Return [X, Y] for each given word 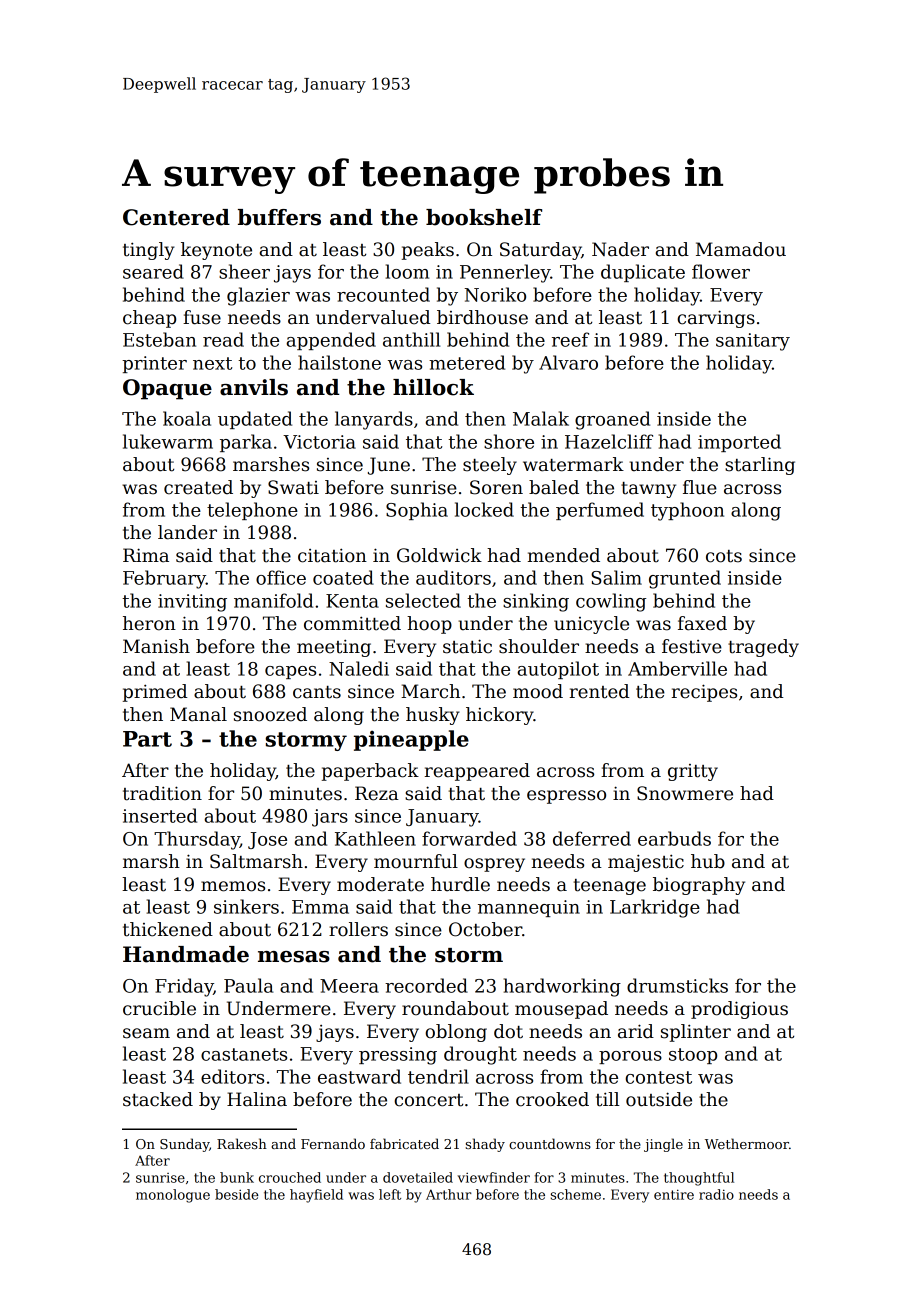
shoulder [539, 646]
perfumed [600, 511]
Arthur [449, 1194]
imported [739, 443]
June [389, 466]
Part [147, 739]
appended [331, 341]
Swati [293, 487]
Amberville [677, 668]
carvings [716, 319]
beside [236, 1194]
